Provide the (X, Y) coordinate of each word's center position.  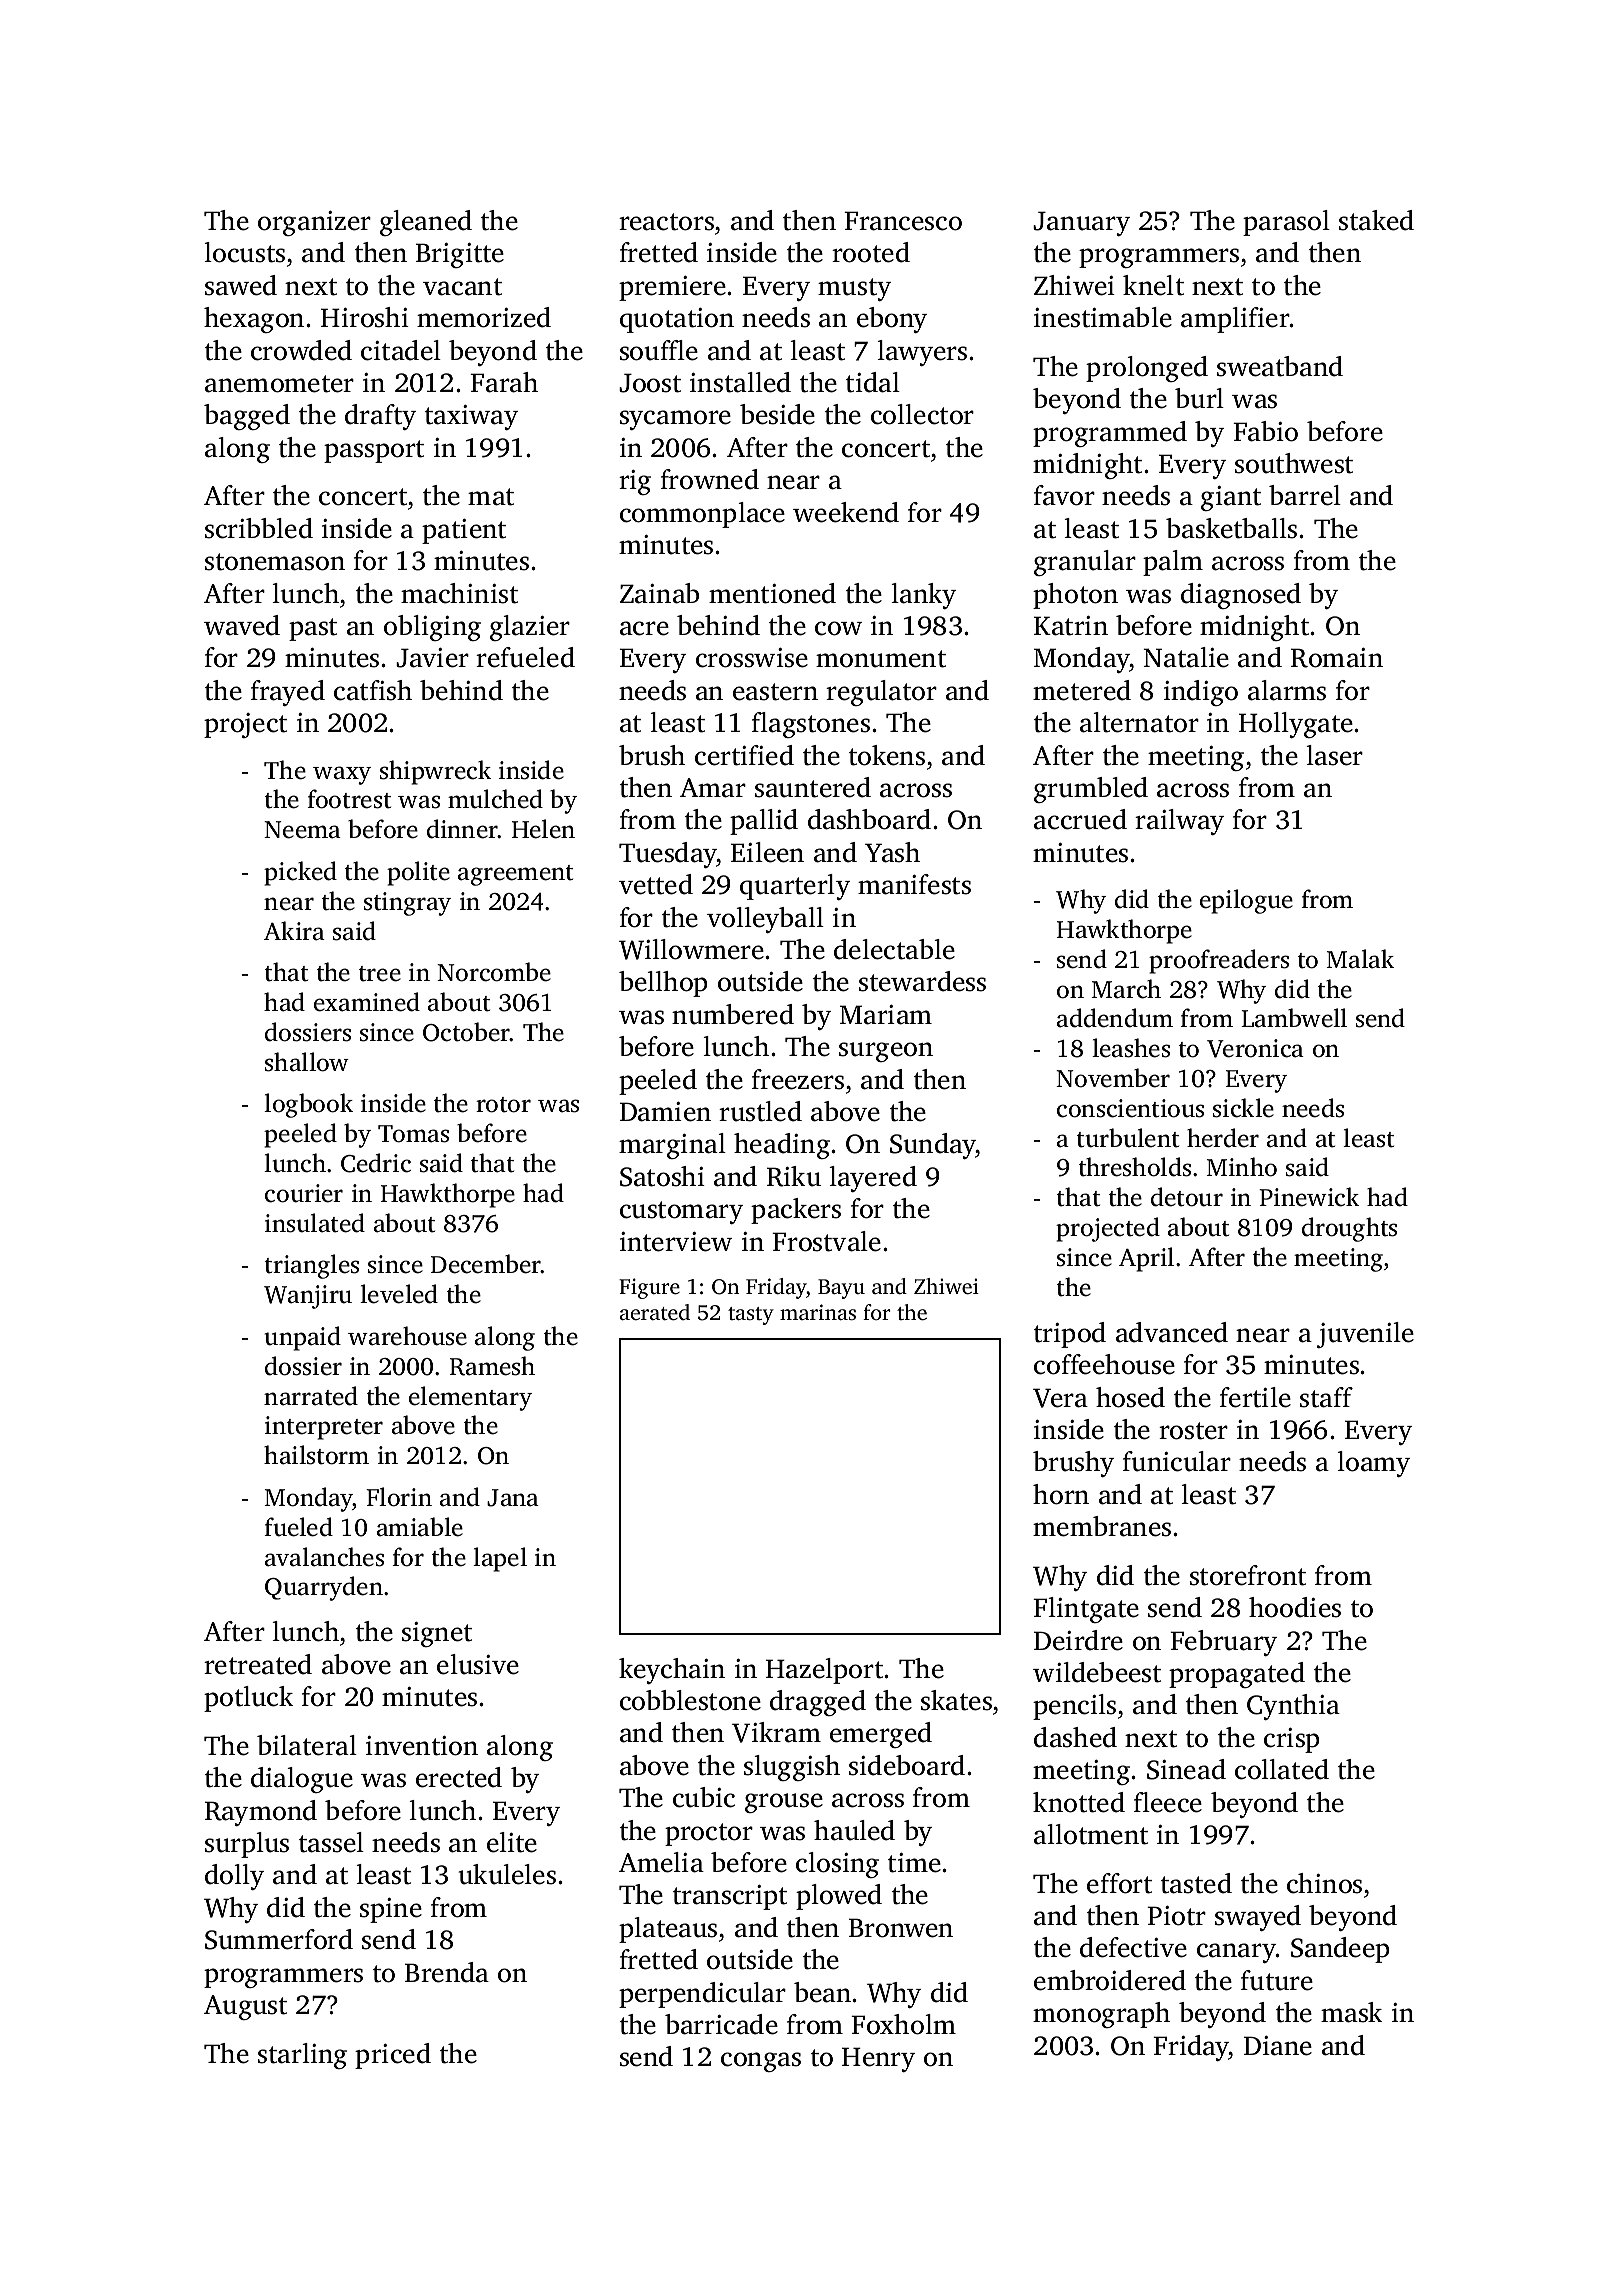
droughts (1349, 1229)
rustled (760, 1111)
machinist (459, 593)
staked (1376, 220)
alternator (1139, 722)
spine (391, 1910)
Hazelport (824, 1671)
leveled (399, 1294)
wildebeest (1097, 1672)
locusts (244, 252)
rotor (503, 1105)
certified (744, 755)
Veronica (1255, 1048)
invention (422, 1746)
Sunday (933, 1146)
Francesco (903, 221)
